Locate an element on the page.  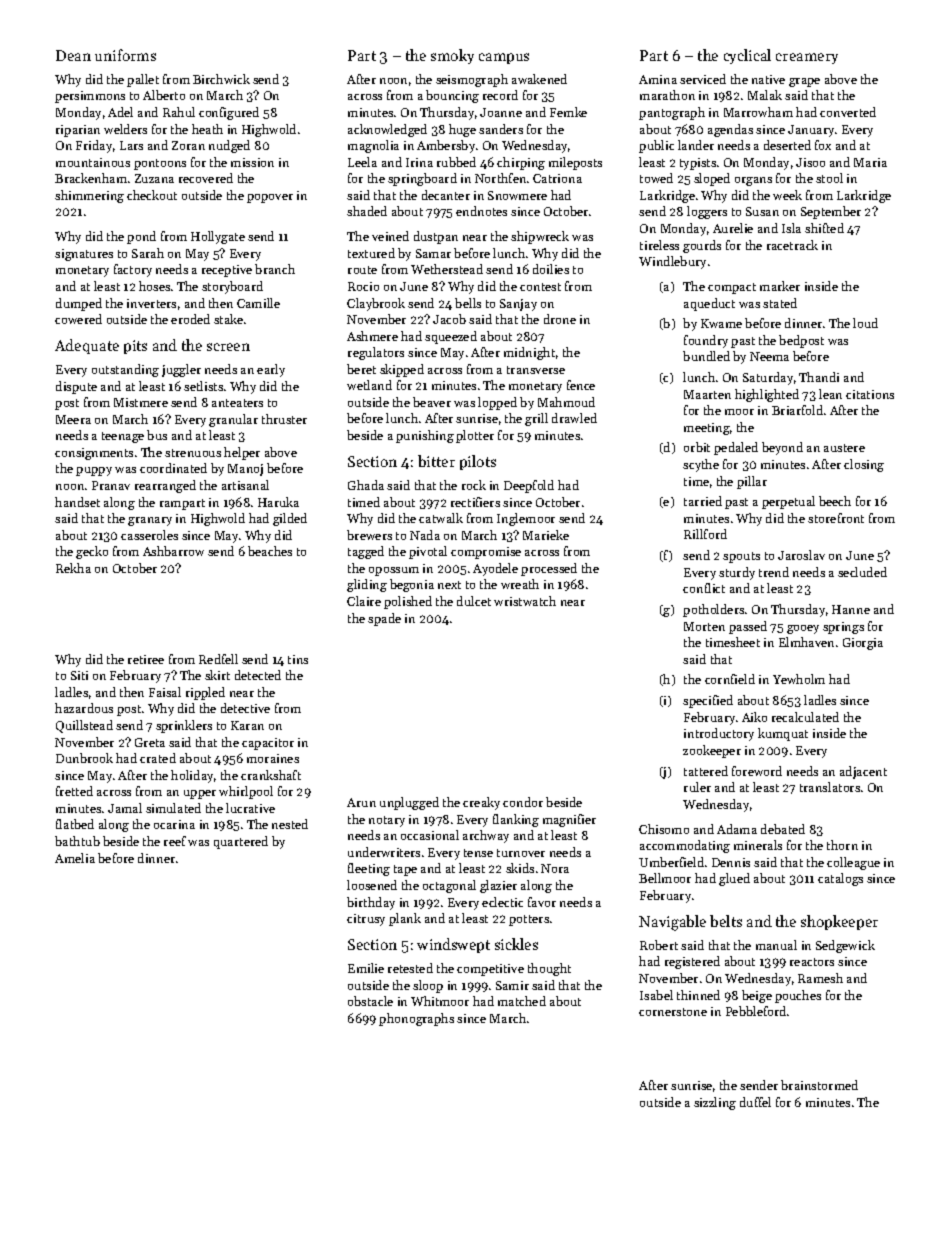
colleague is located at coordinates (853, 863).
